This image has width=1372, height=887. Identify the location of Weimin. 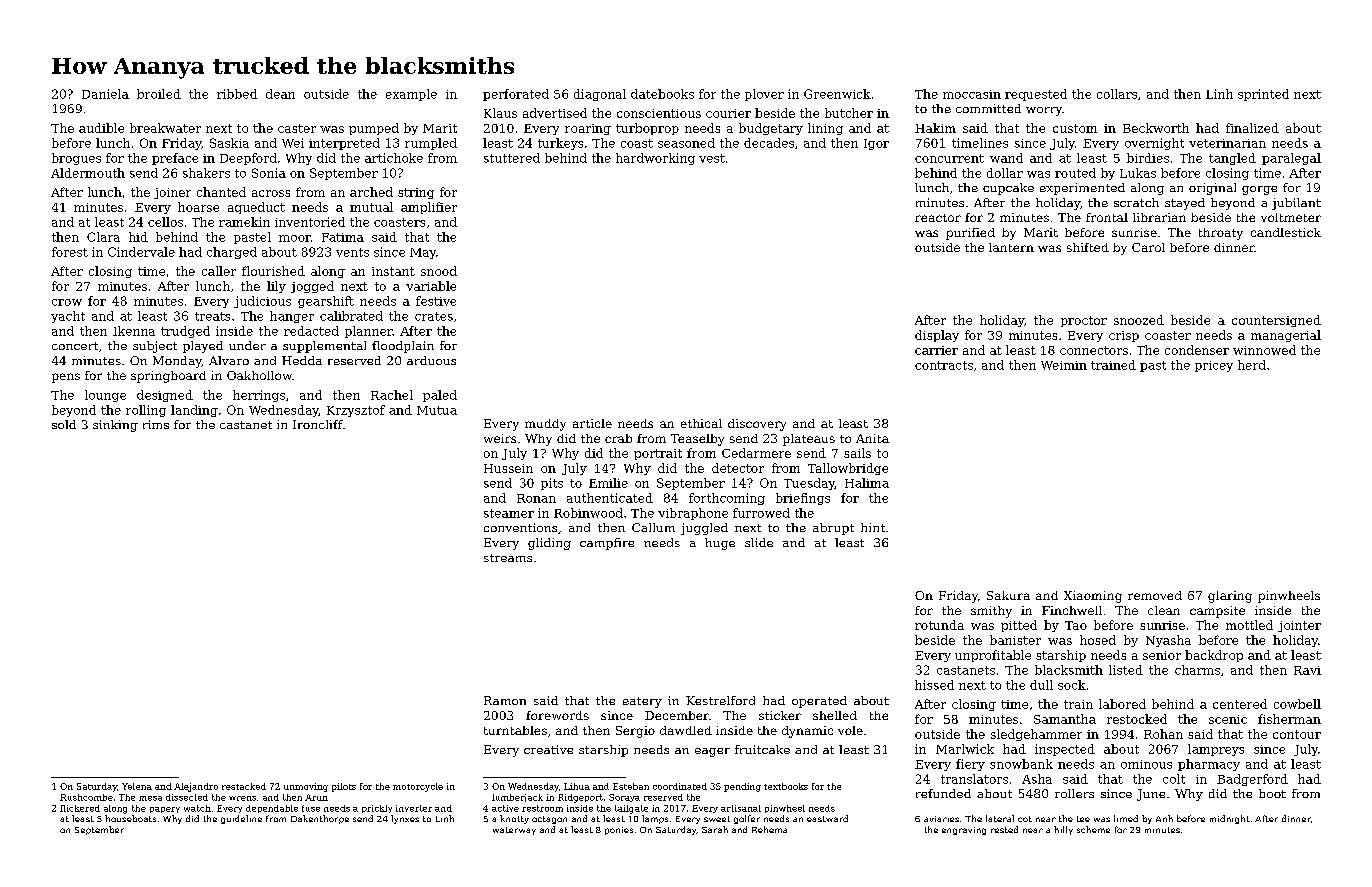
(1064, 365).
